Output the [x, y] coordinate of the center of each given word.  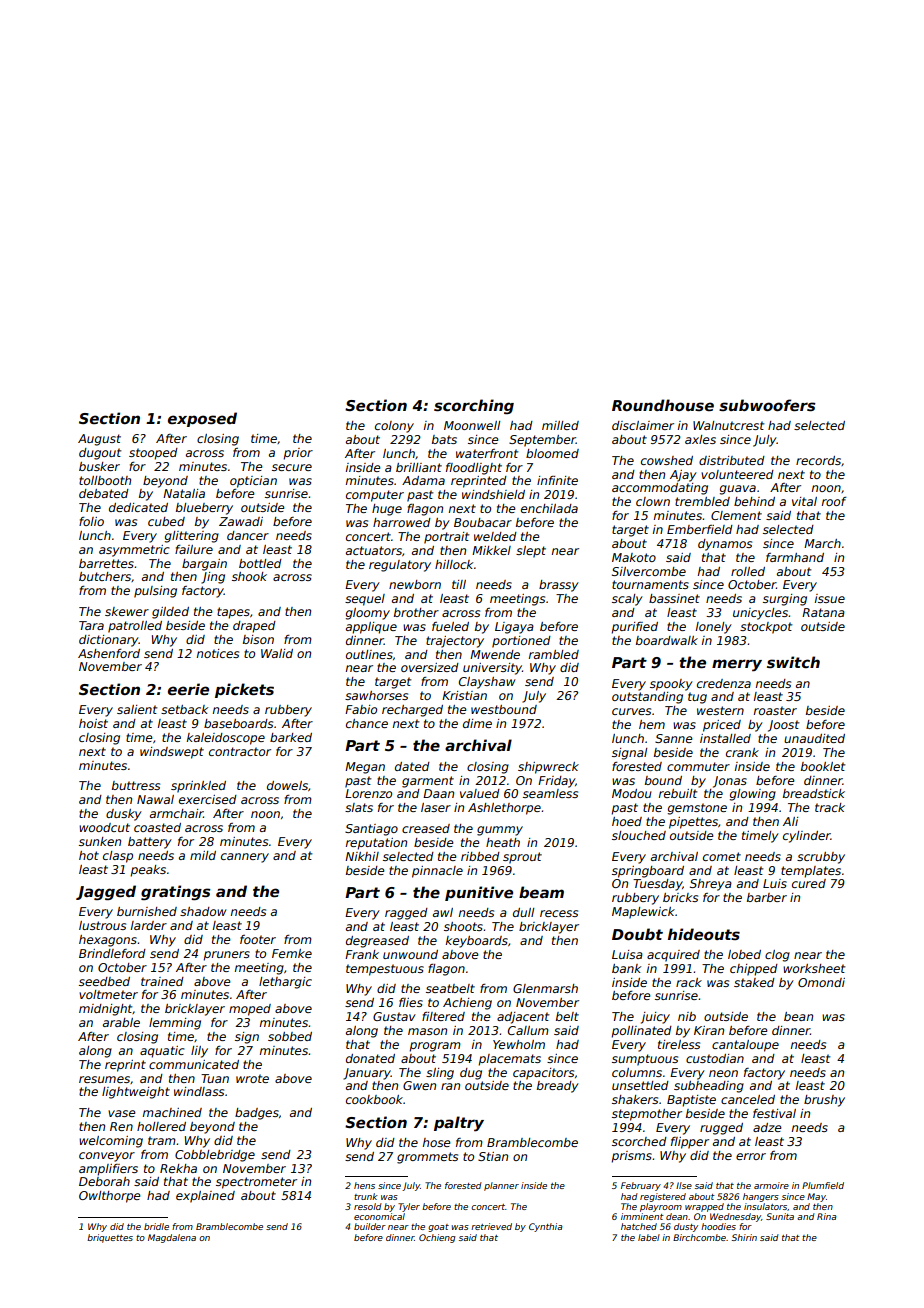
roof [834, 501]
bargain [204, 565]
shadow [203, 911]
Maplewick [643, 913]
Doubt [637, 934]
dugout [100, 454]
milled [560, 425]
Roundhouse [663, 405]
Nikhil [362, 856]
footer [258, 939]
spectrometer [256, 1183]
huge [387, 510]
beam [541, 892]
